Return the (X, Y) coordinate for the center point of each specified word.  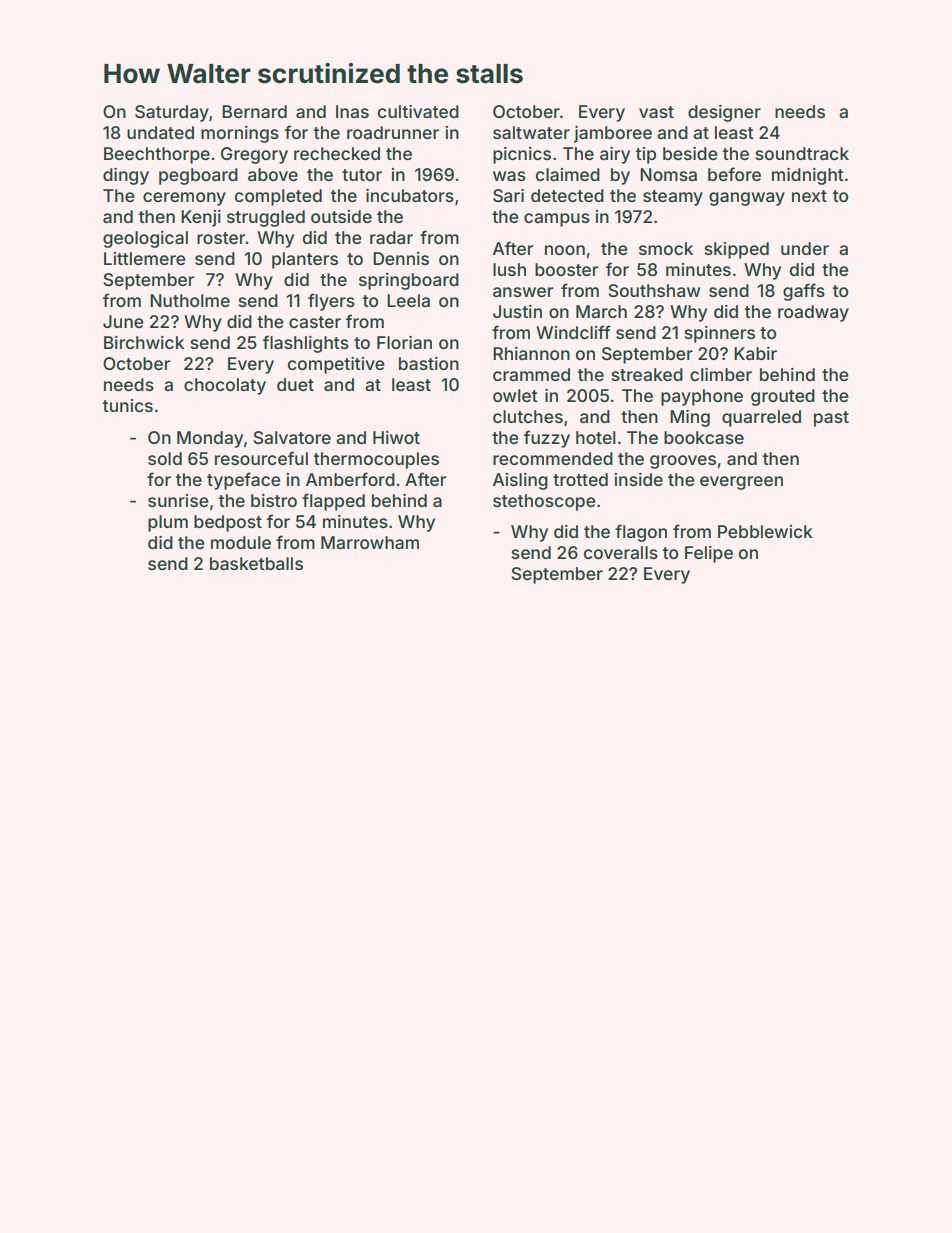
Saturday (172, 113)
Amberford (350, 479)
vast (656, 112)
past (831, 419)
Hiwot (396, 437)
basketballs (256, 563)
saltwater (531, 132)
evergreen (741, 483)
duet (295, 384)
